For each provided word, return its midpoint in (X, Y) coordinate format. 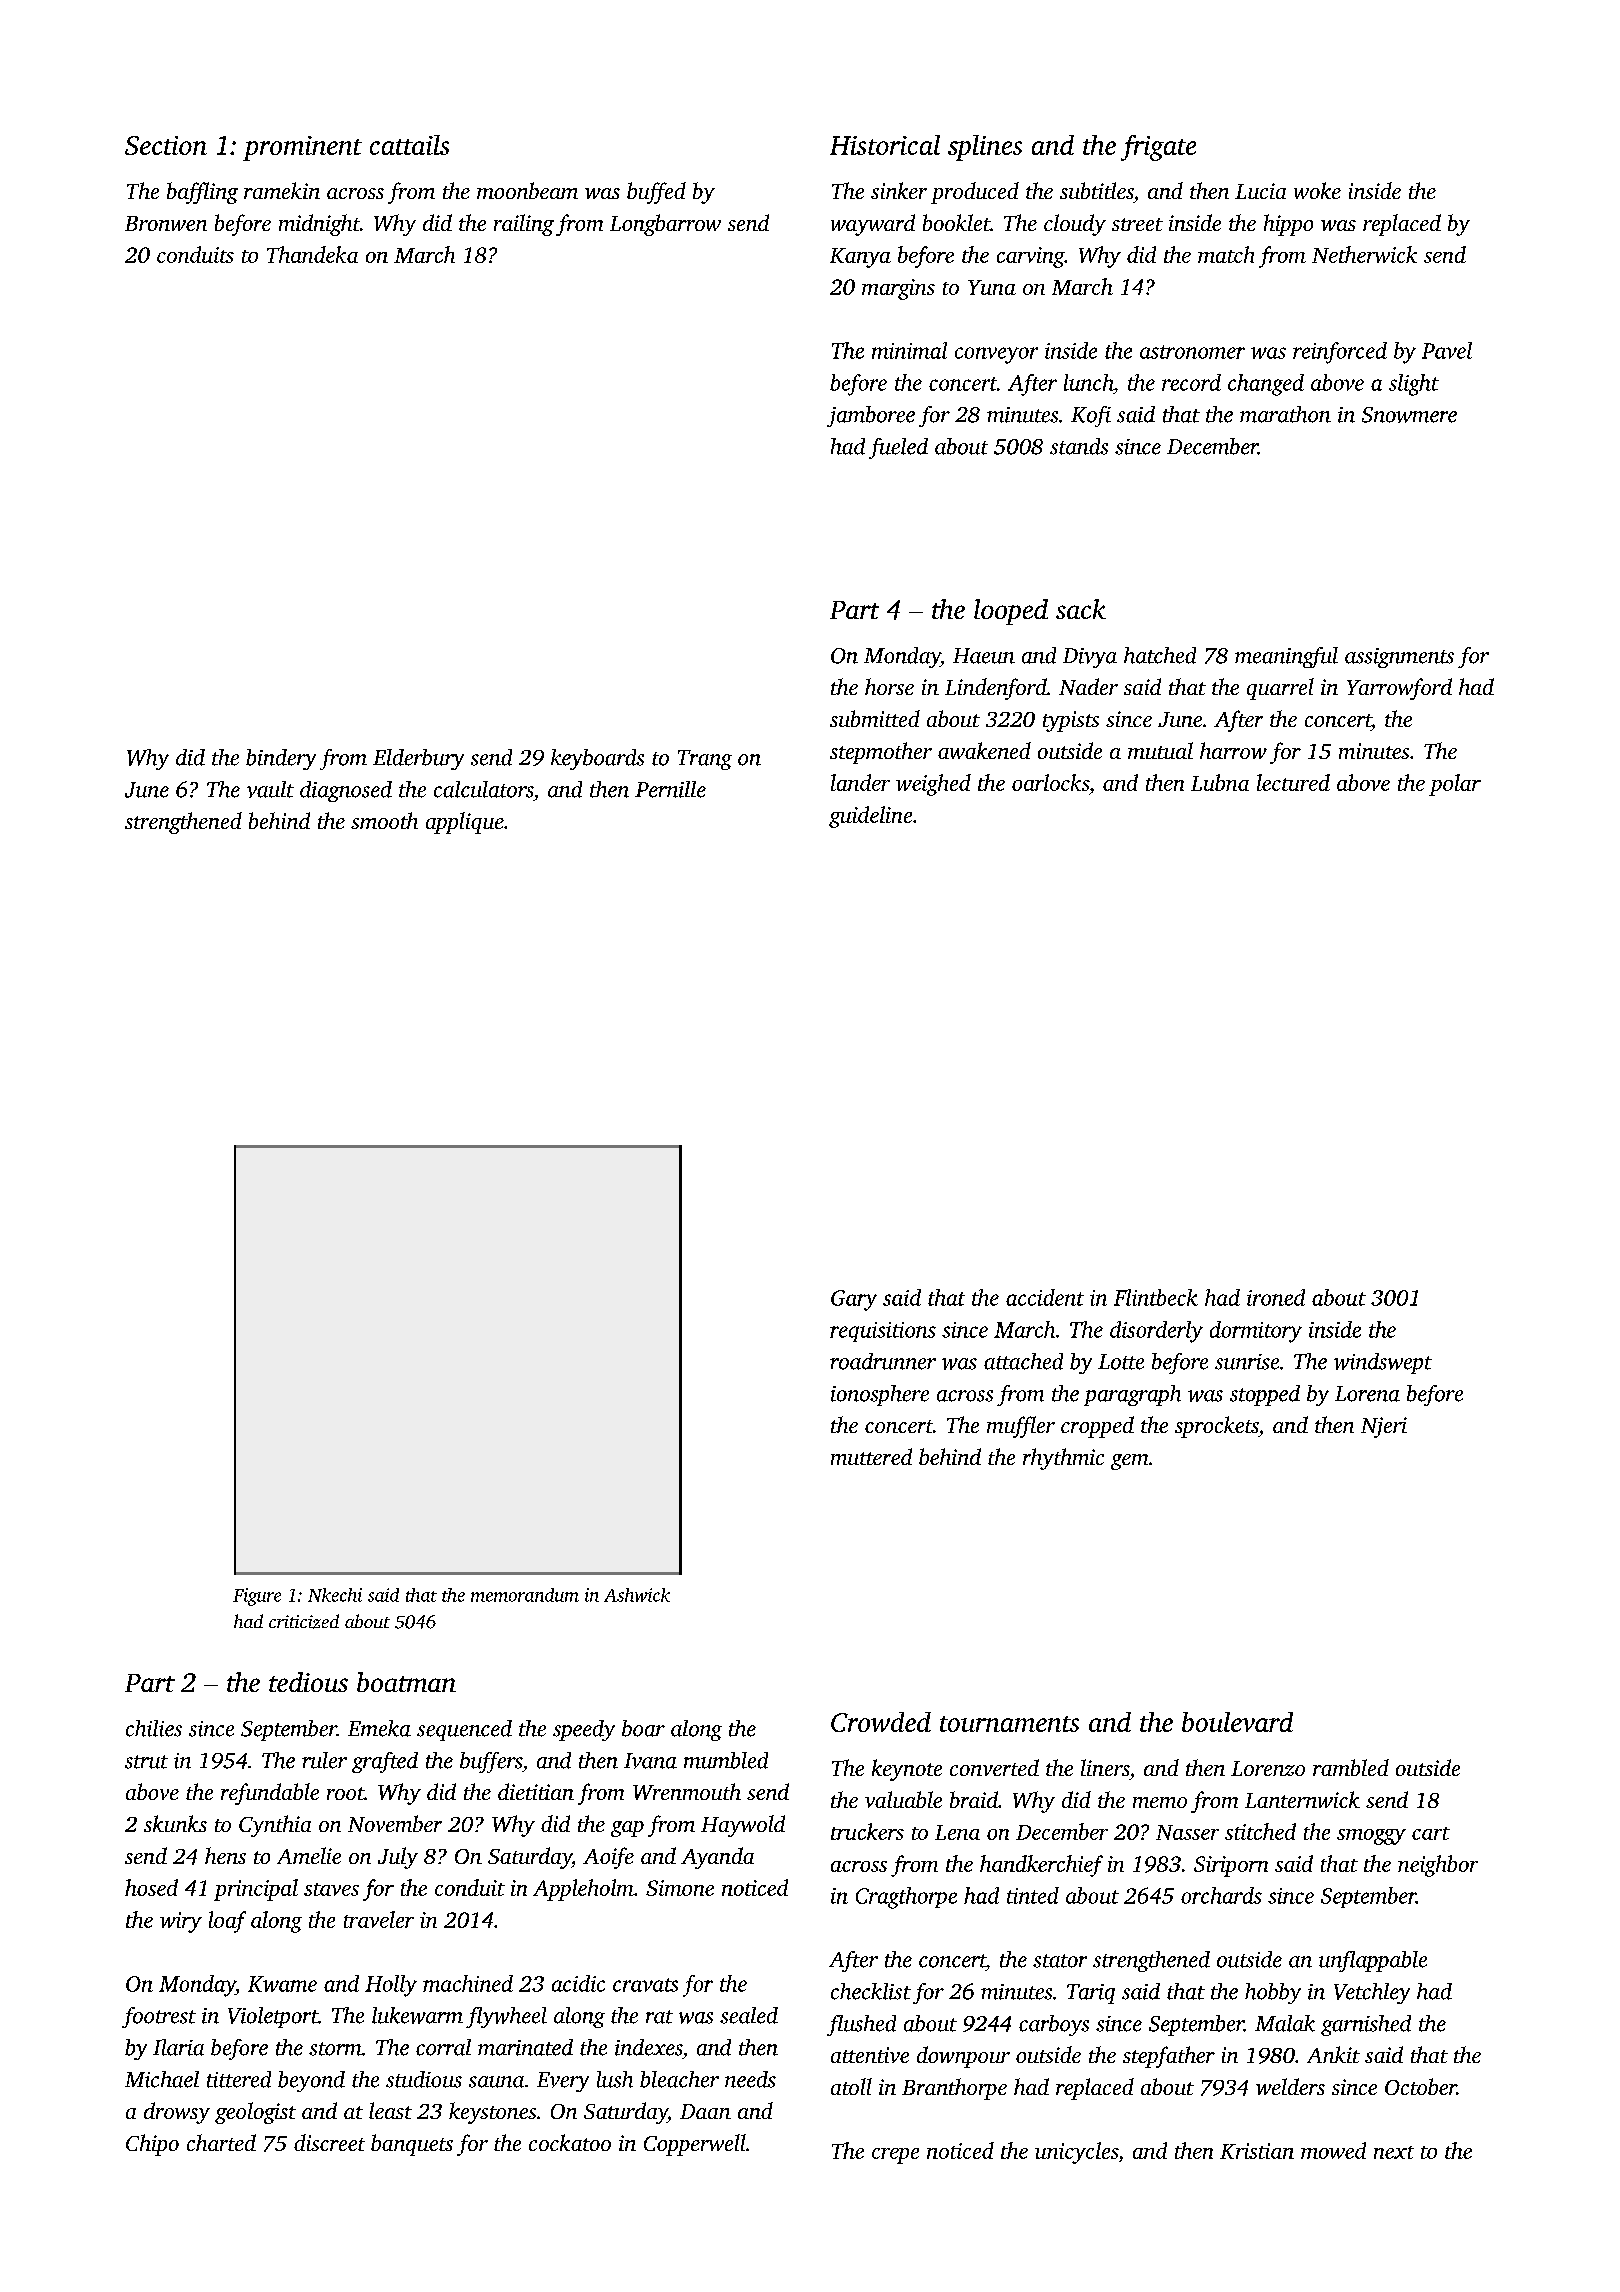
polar (1455, 785)
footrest (159, 2017)
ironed (1276, 1297)
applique (465, 823)
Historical (885, 145)
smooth (384, 820)
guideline (870, 817)
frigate (1158, 148)
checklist (871, 1991)
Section (166, 145)
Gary (854, 1300)
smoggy (1371, 1837)
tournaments (1009, 1724)
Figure (257, 1597)
